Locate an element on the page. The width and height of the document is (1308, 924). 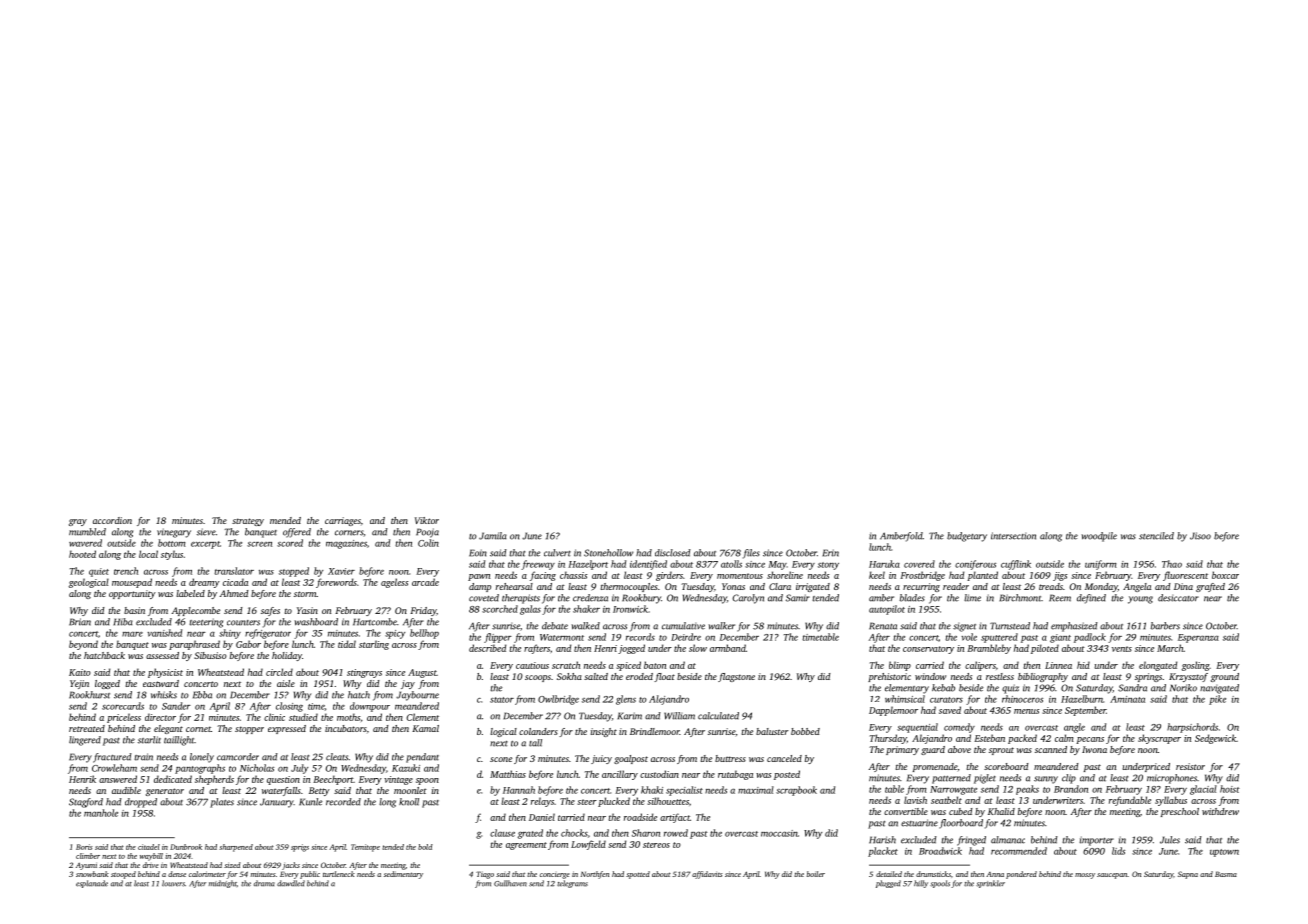
sprinkler is located at coordinates (990, 884).
